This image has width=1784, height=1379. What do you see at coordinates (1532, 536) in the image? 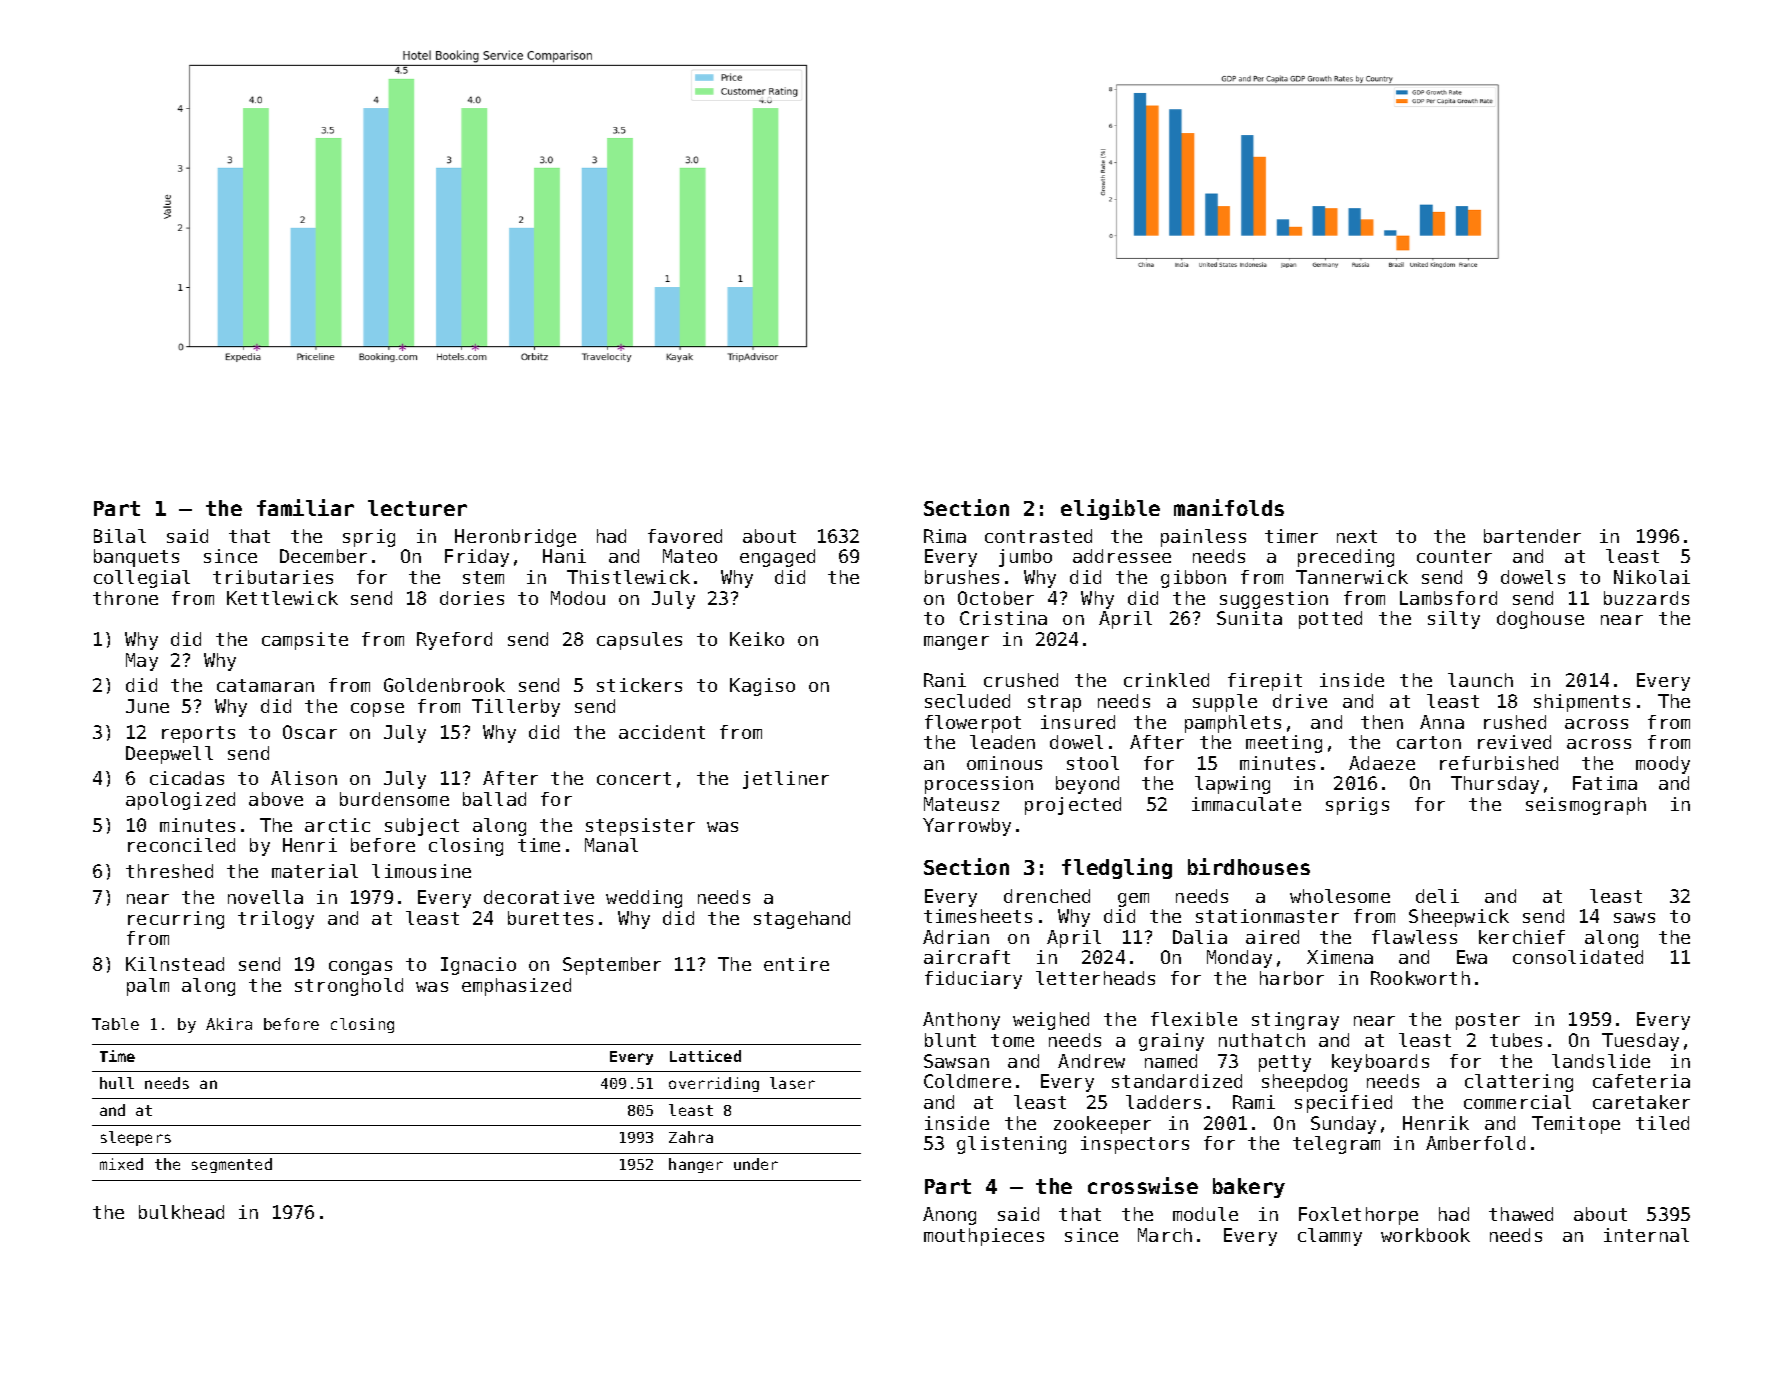
I see `bartender` at bounding box center [1532, 536].
